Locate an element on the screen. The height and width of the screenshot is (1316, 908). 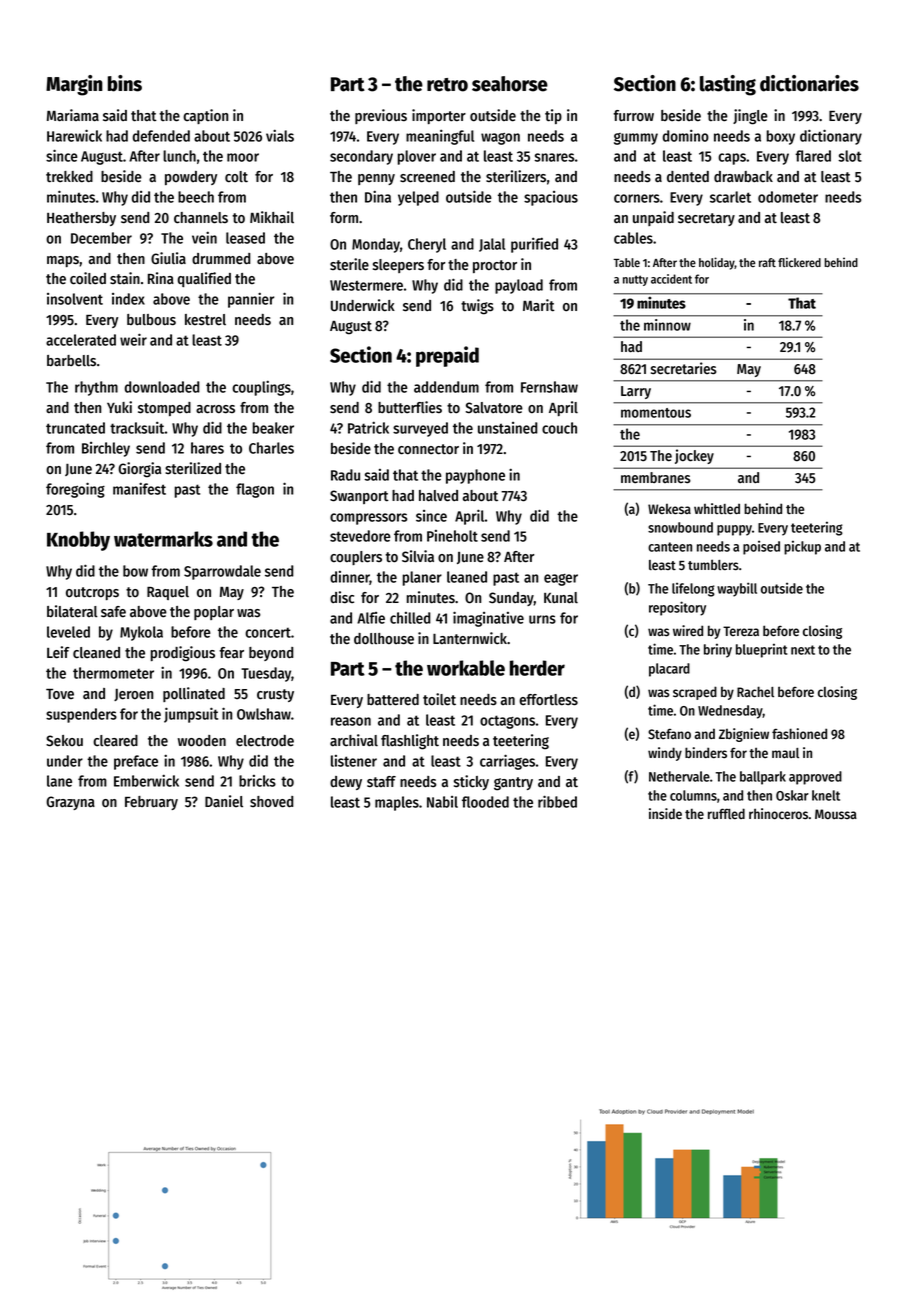
defended is located at coordinates (161, 136).
